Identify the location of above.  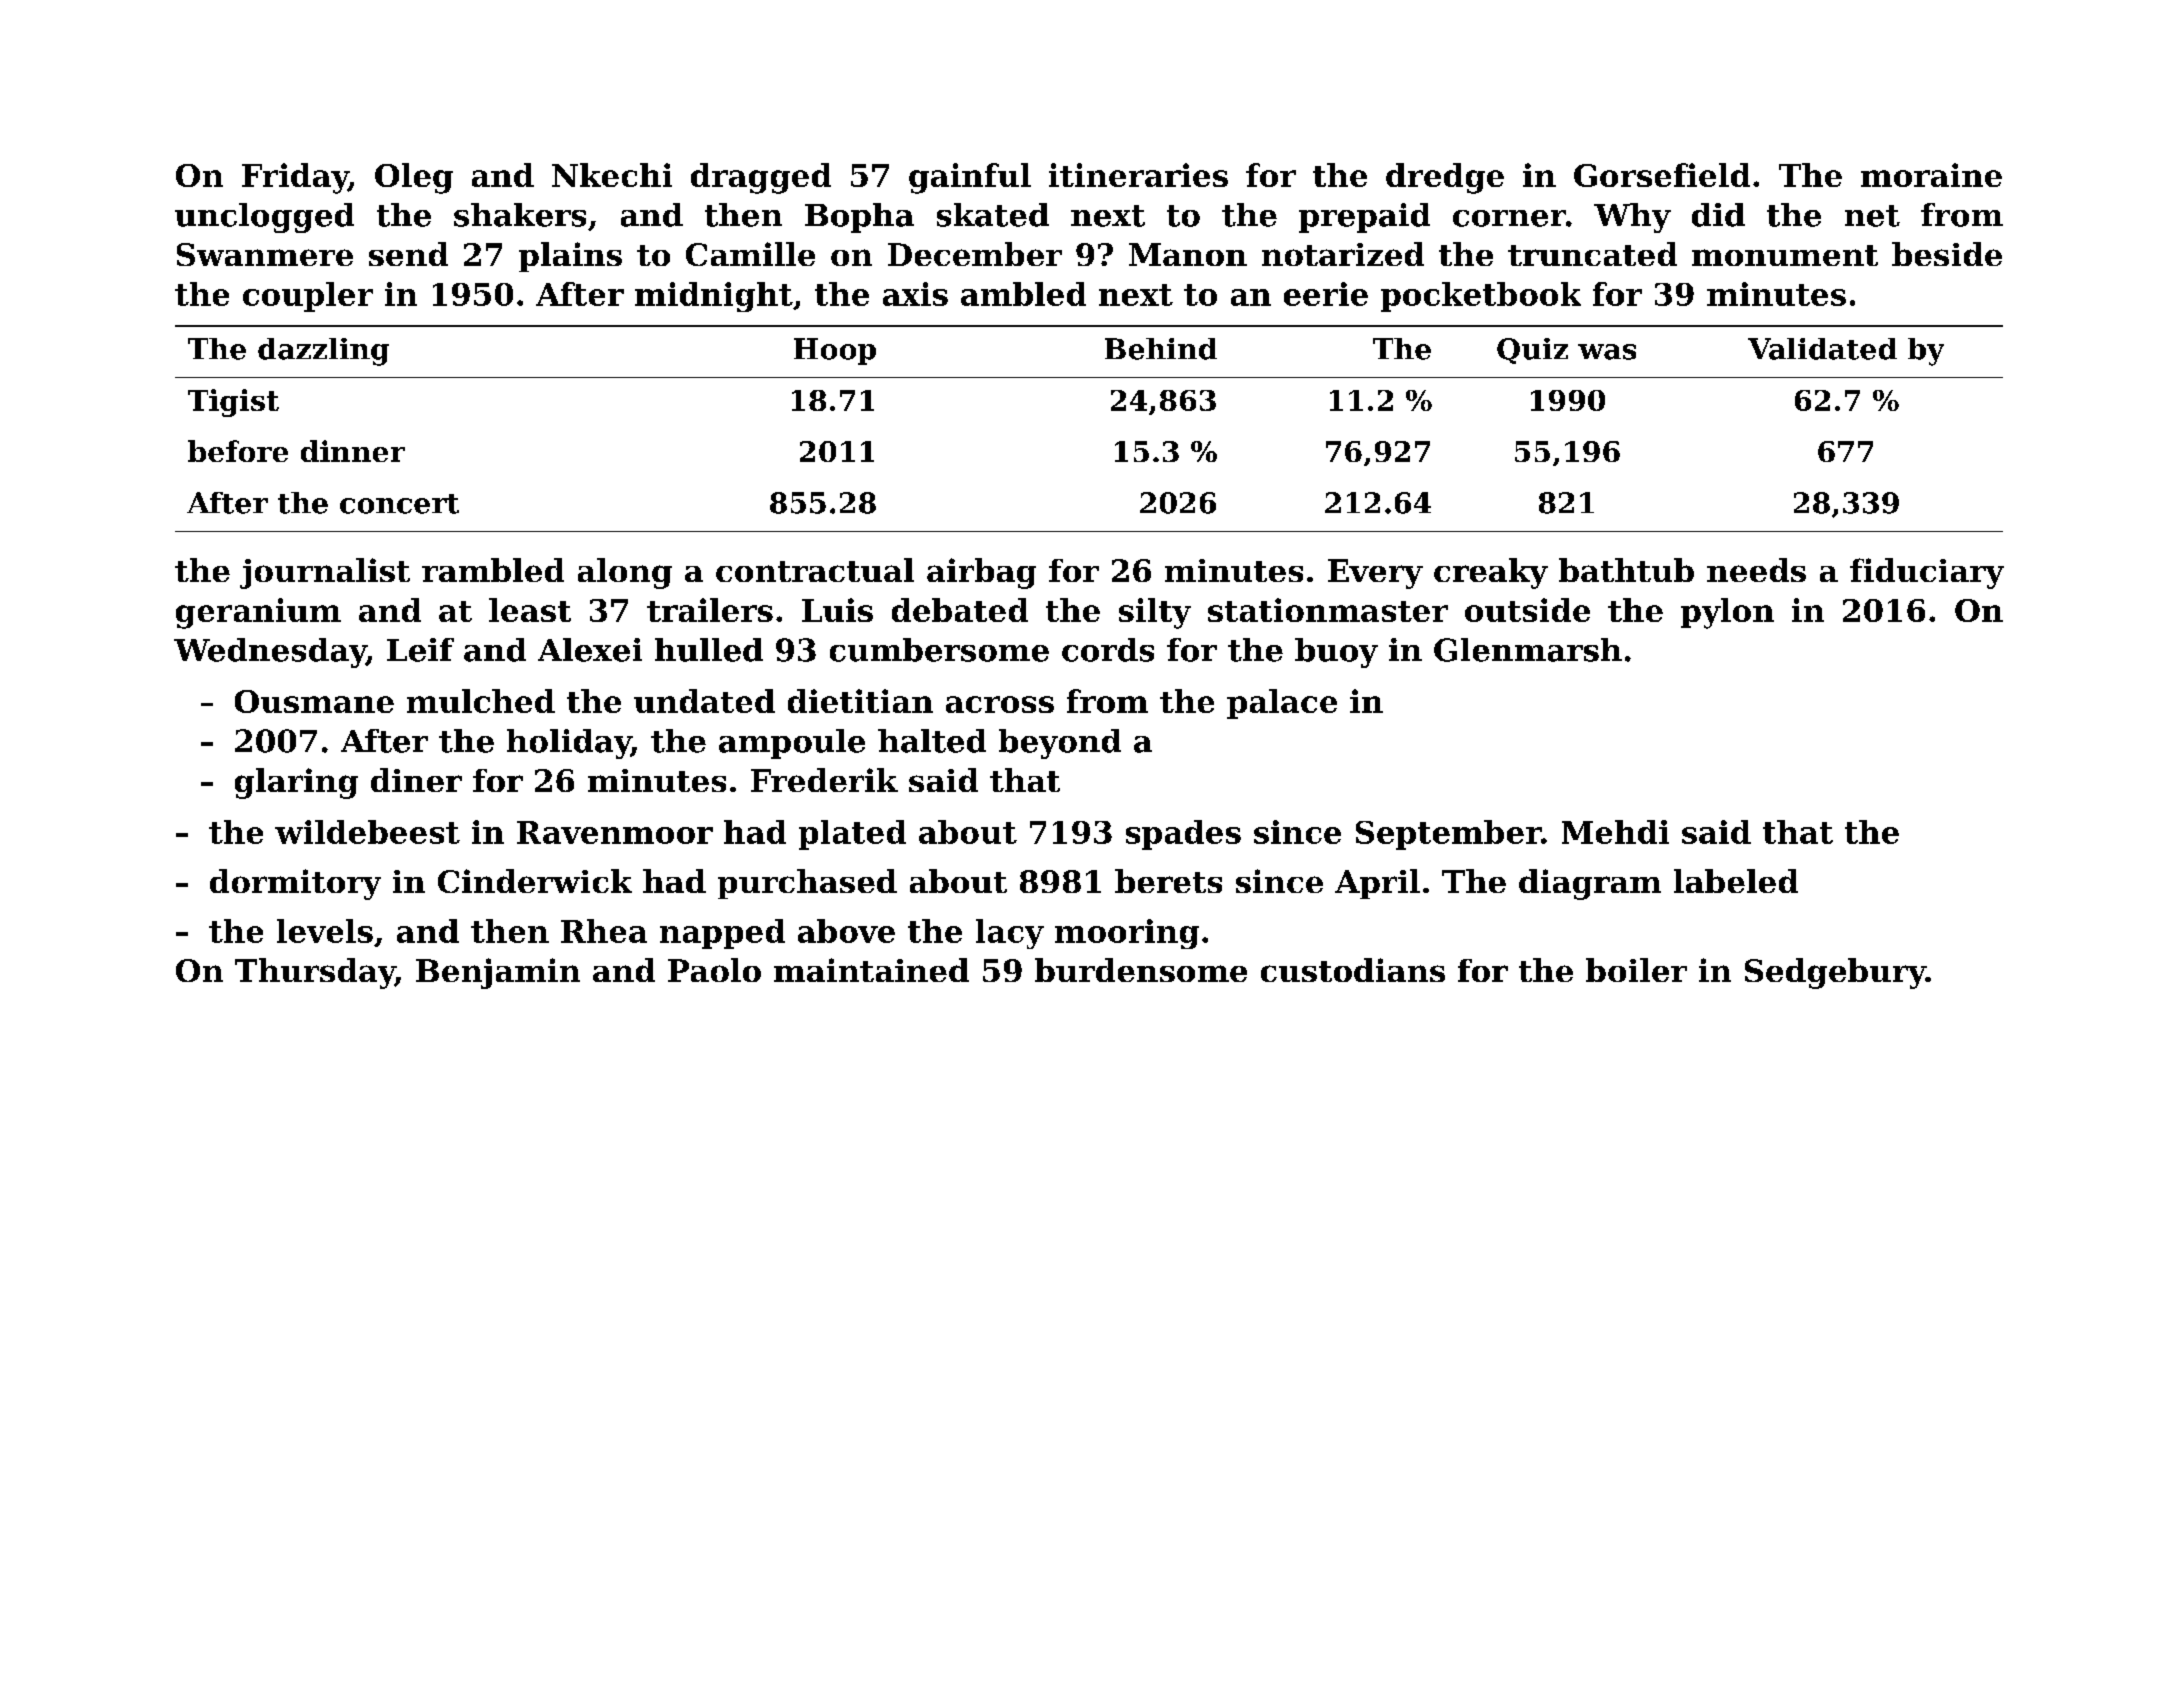
(846, 931).
